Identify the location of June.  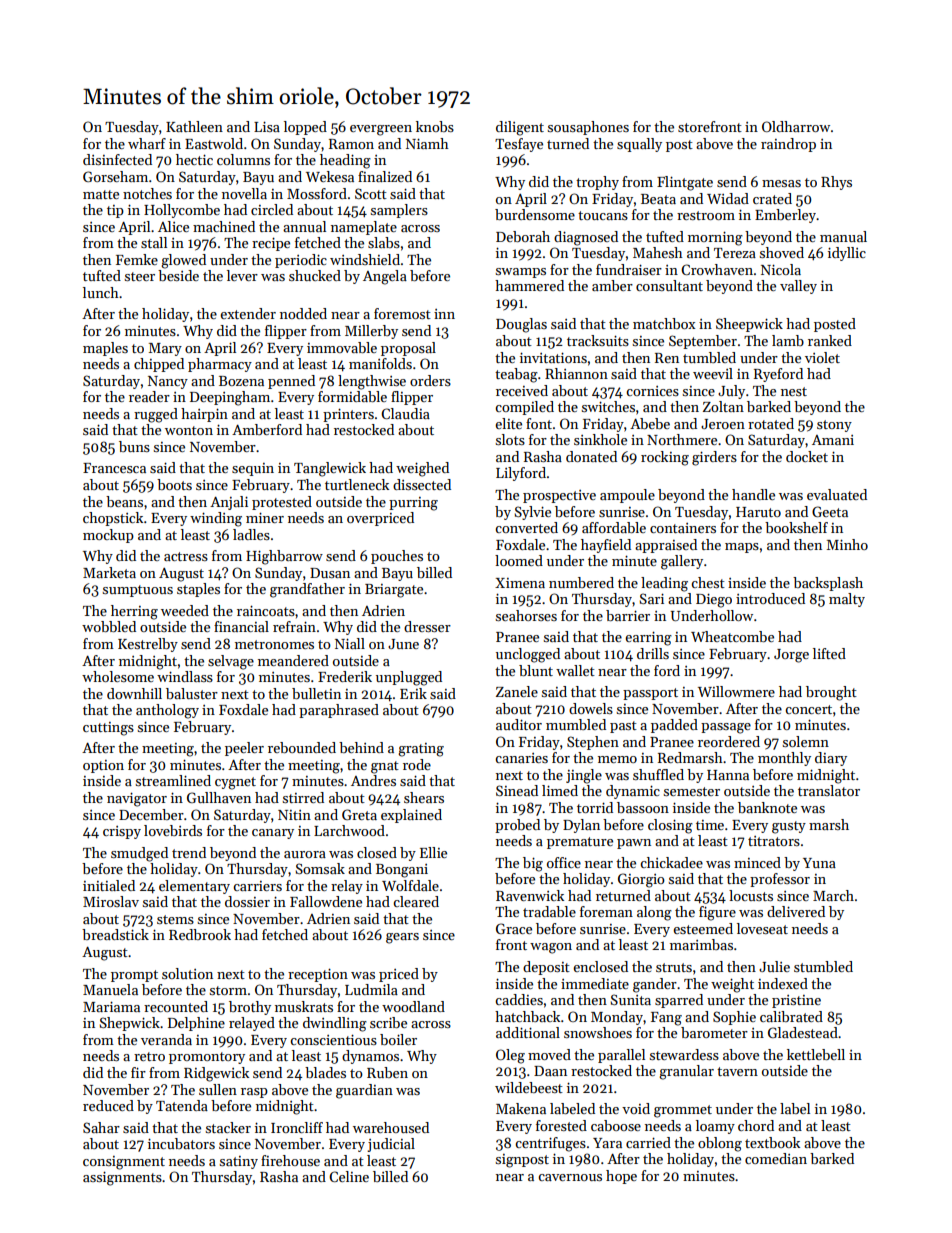
(403, 644).
